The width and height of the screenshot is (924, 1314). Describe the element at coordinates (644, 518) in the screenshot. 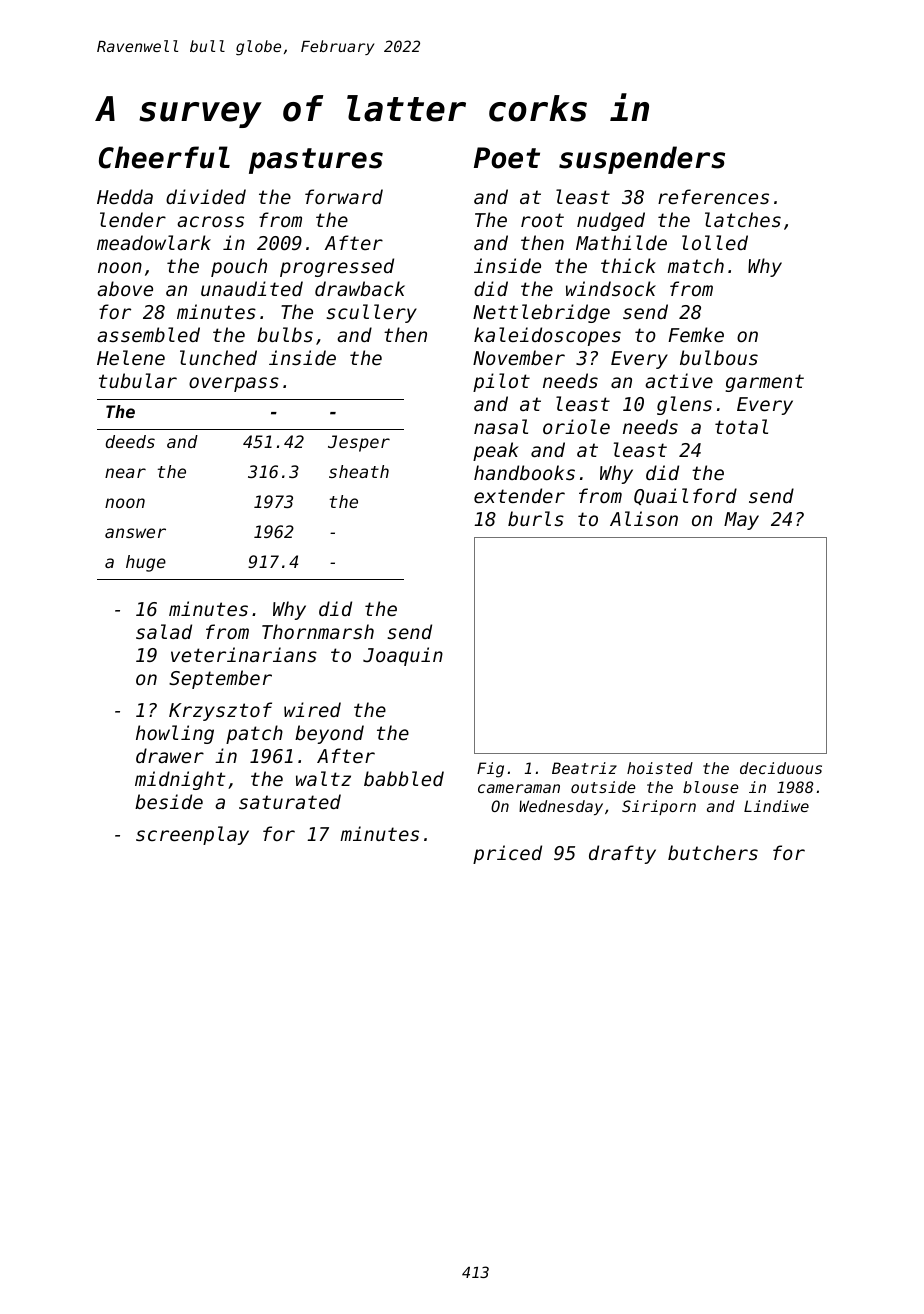

I see `Alison` at that location.
